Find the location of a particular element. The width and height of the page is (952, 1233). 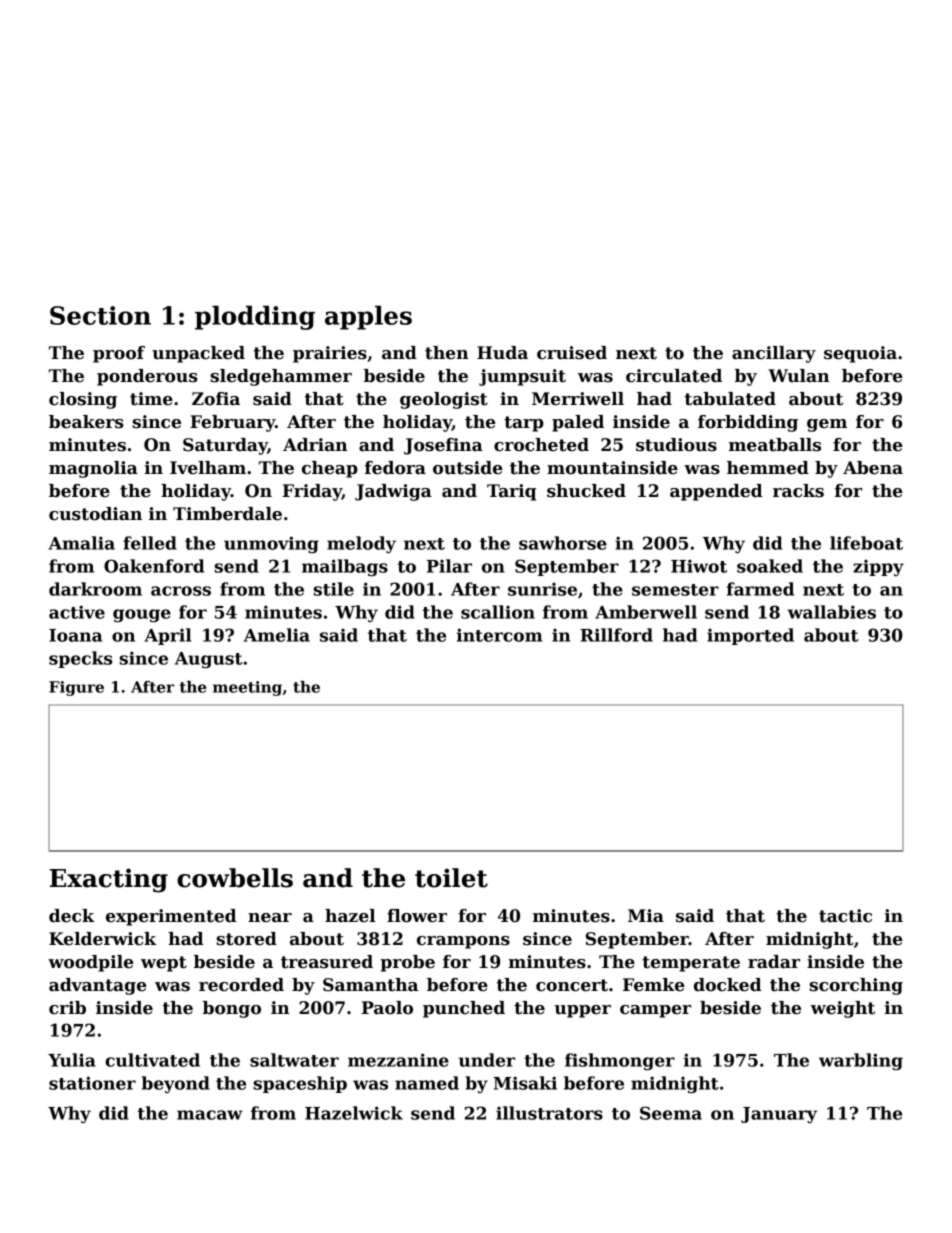

stored is located at coordinates (246, 939).
